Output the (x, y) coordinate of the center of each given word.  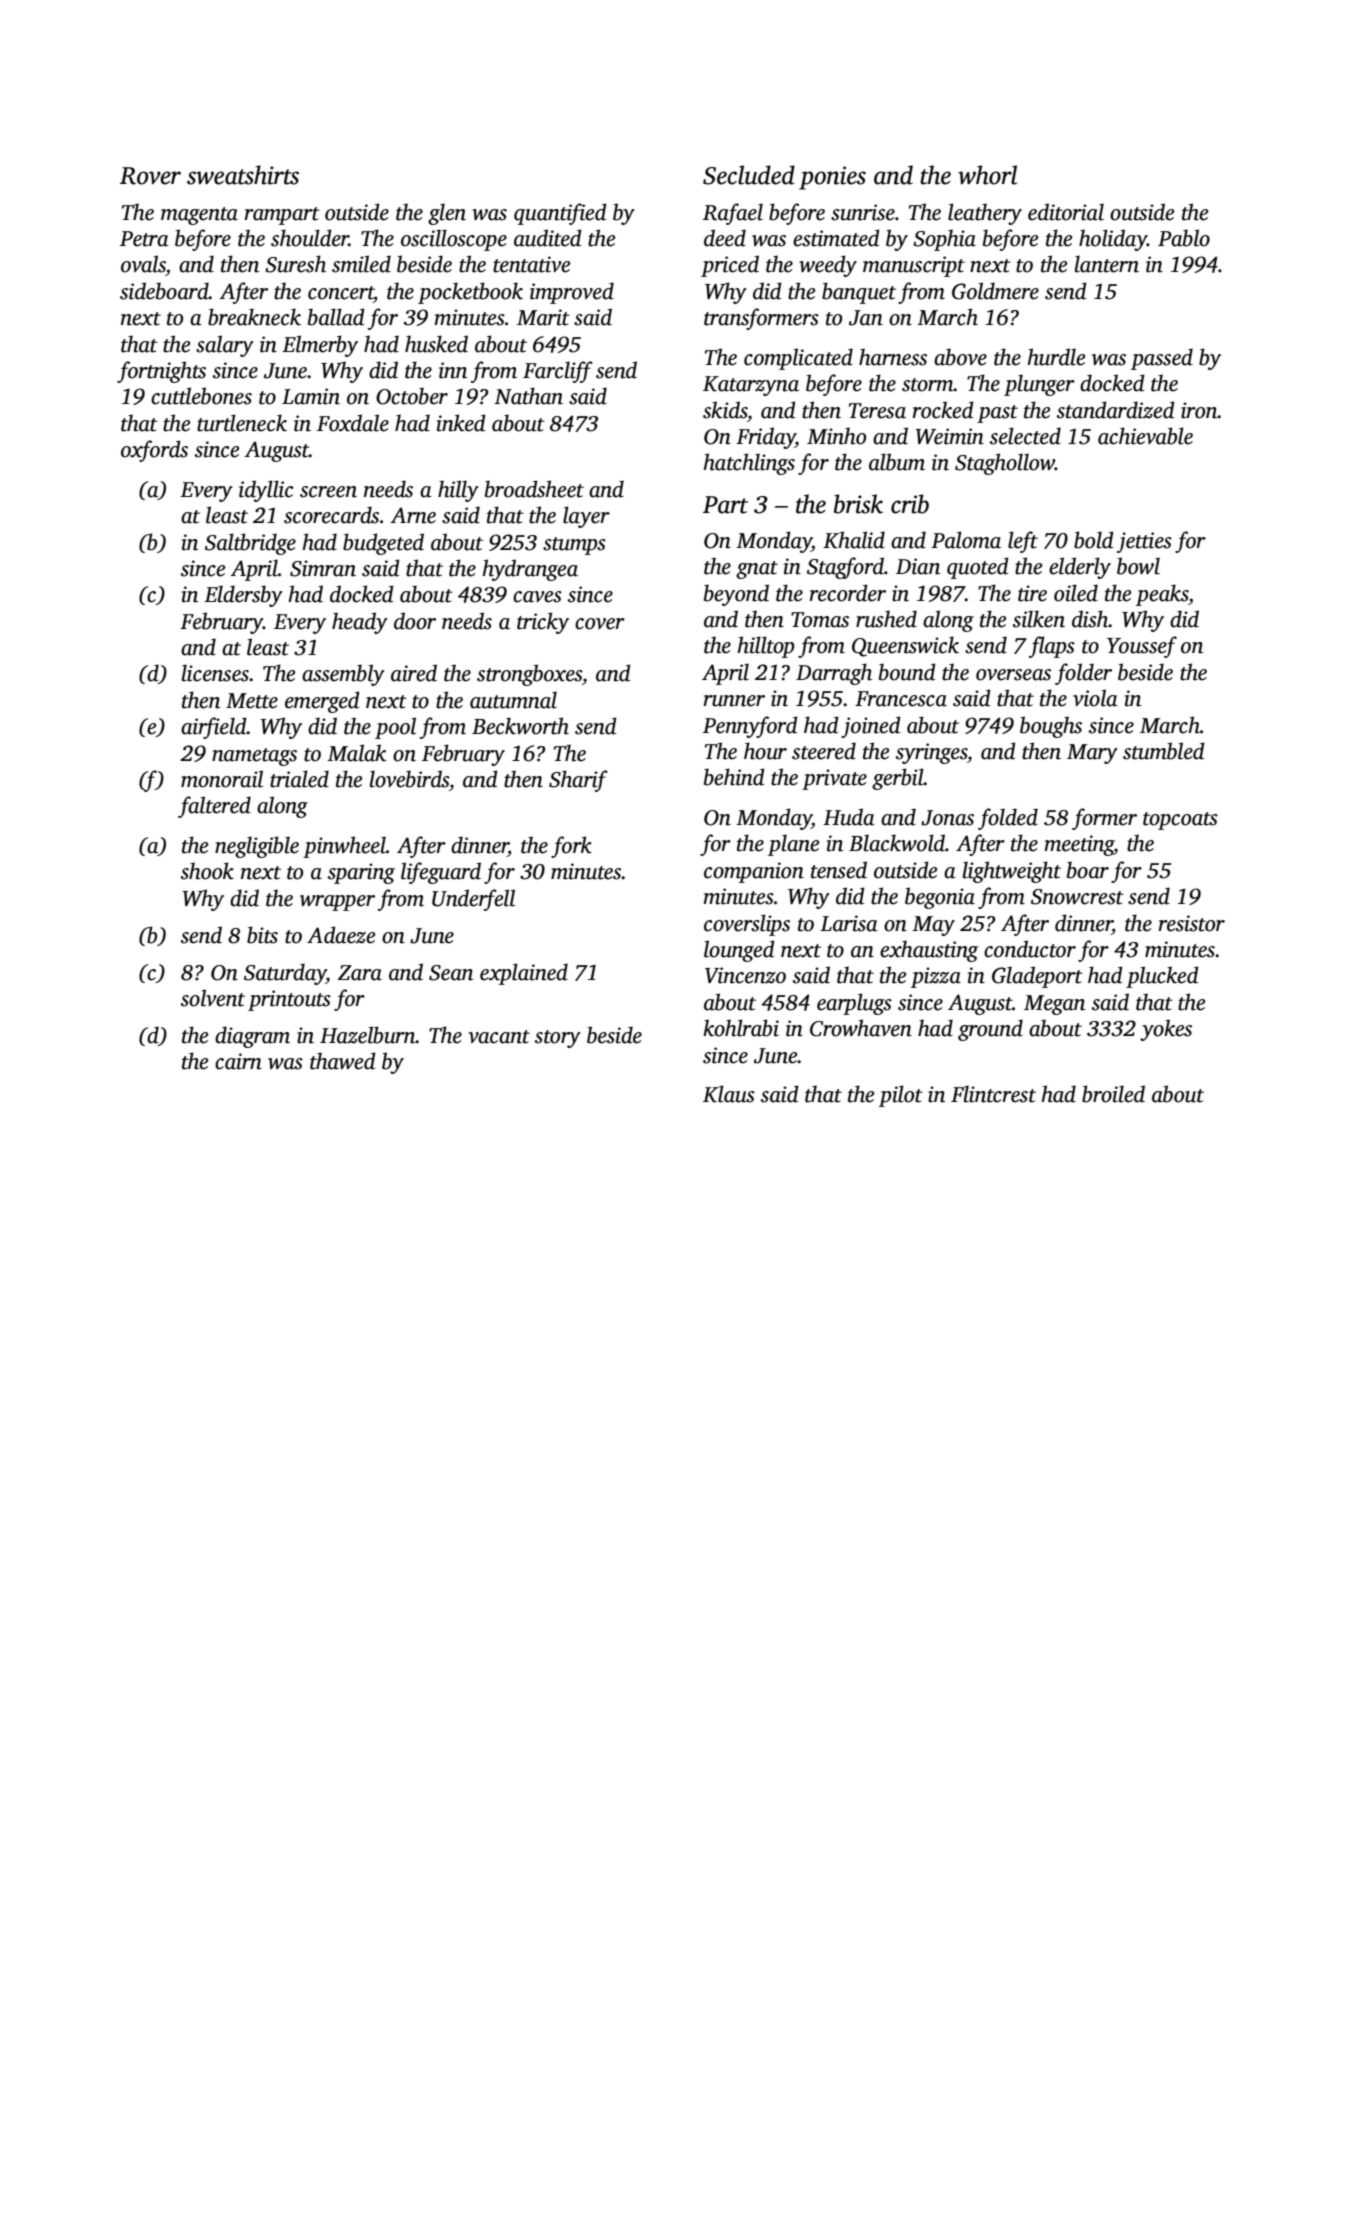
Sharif (578, 781)
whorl (987, 175)
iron (1199, 410)
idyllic (266, 491)
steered (824, 751)
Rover (150, 176)
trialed (299, 779)
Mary (1092, 754)
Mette (252, 701)
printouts (289, 1000)
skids (725, 410)
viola (1095, 698)
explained (524, 974)
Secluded (749, 175)
